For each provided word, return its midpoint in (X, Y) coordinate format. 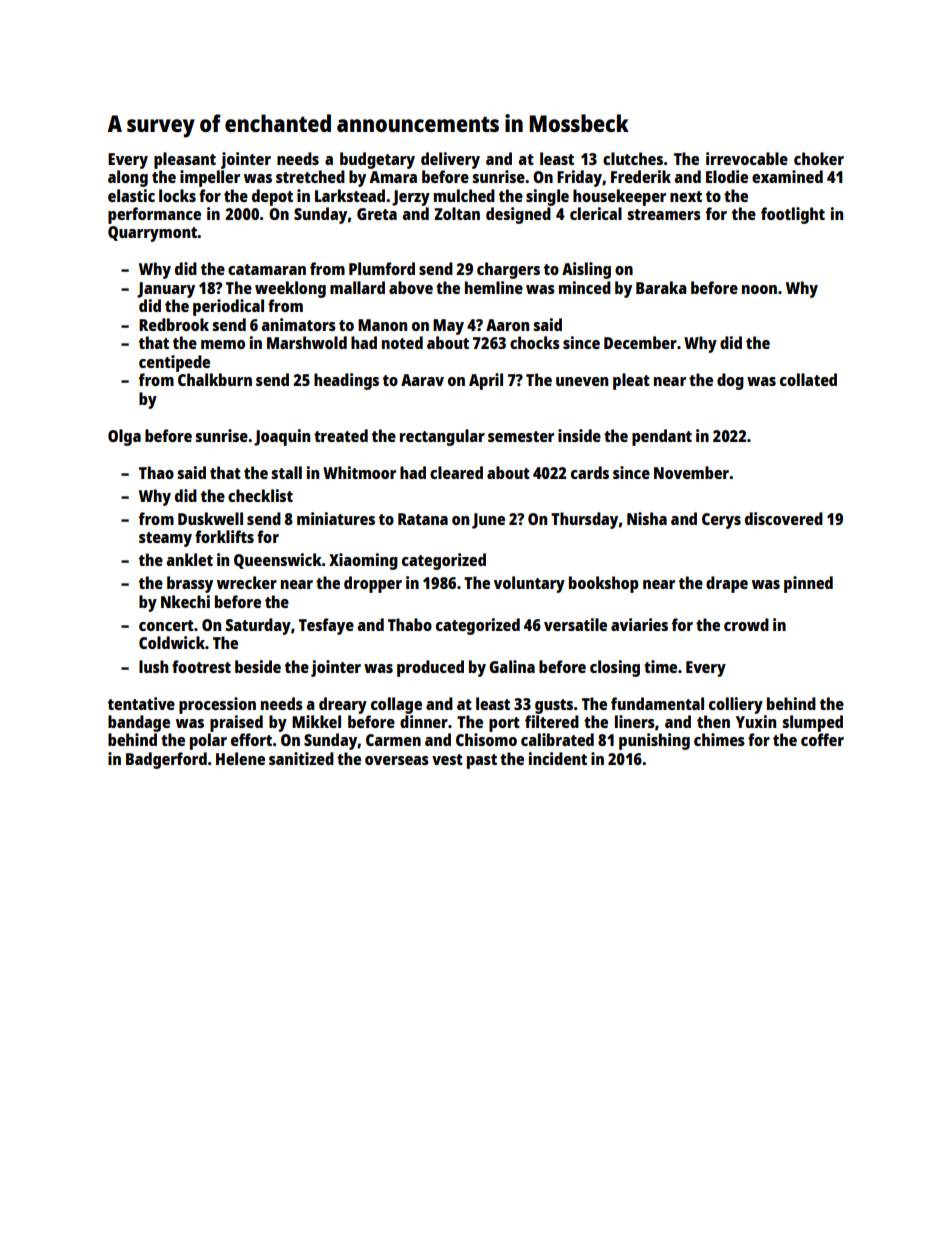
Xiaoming (363, 561)
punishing (654, 741)
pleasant (185, 160)
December (640, 342)
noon (759, 289)
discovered (784, 518)
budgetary (377, 160)
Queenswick (278, 561)
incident (558, 758)
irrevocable (747, 158)
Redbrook (174, 324)
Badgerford (166, 760)
